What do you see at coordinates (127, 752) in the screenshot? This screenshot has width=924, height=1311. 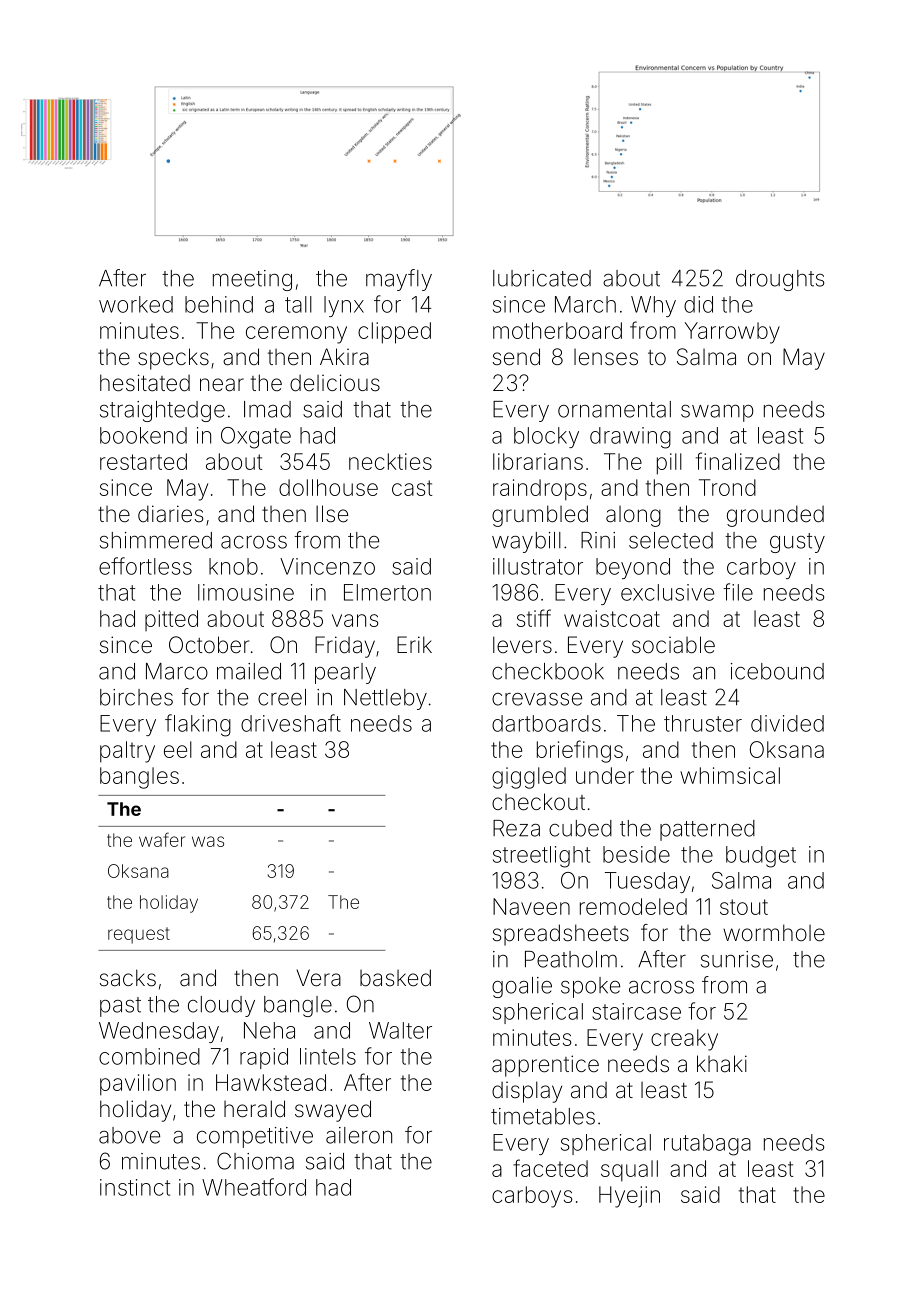 I see `paltry` at bounding box center [127, 752].
